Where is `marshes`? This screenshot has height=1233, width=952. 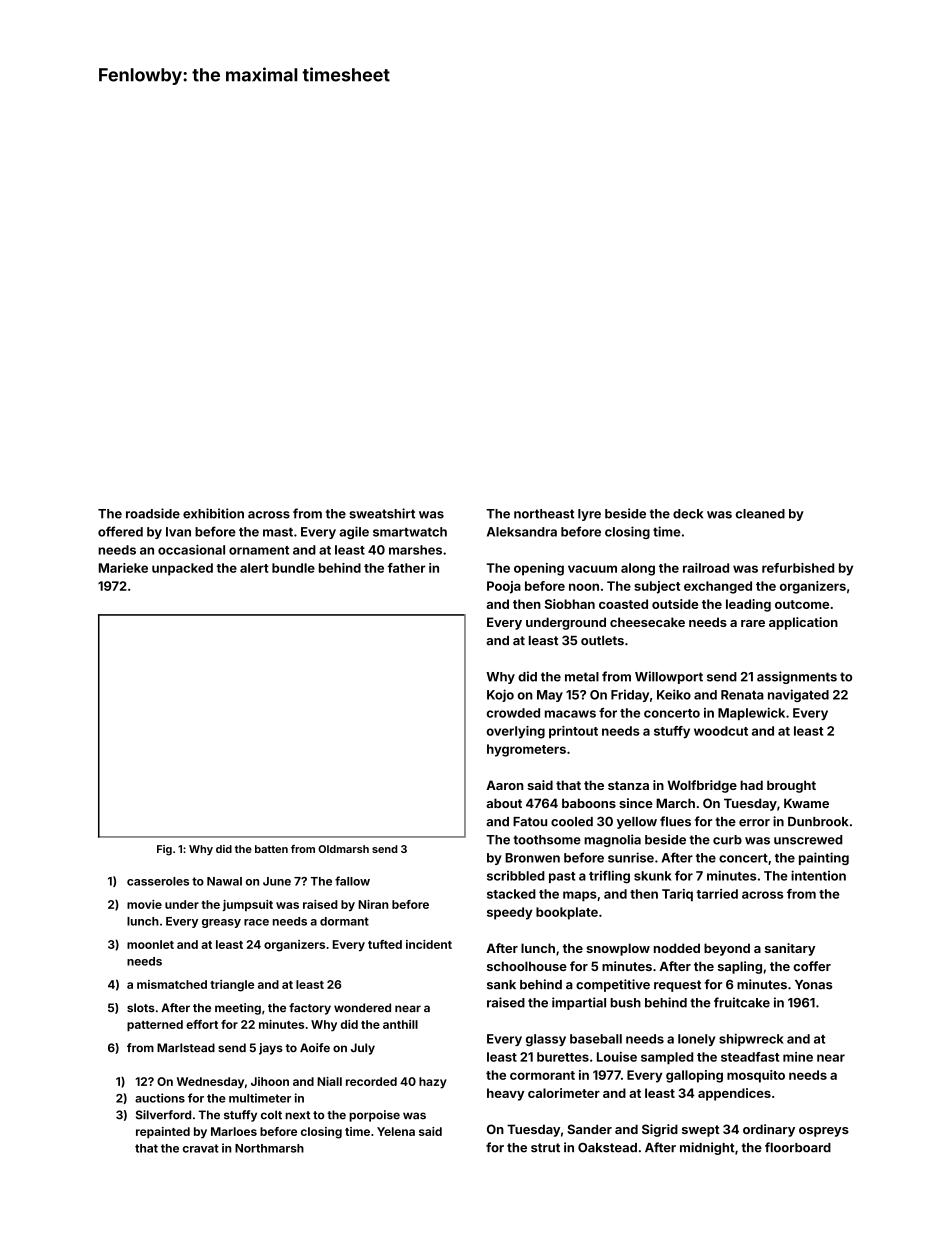
marshes is located at coordinates (415, 550).
